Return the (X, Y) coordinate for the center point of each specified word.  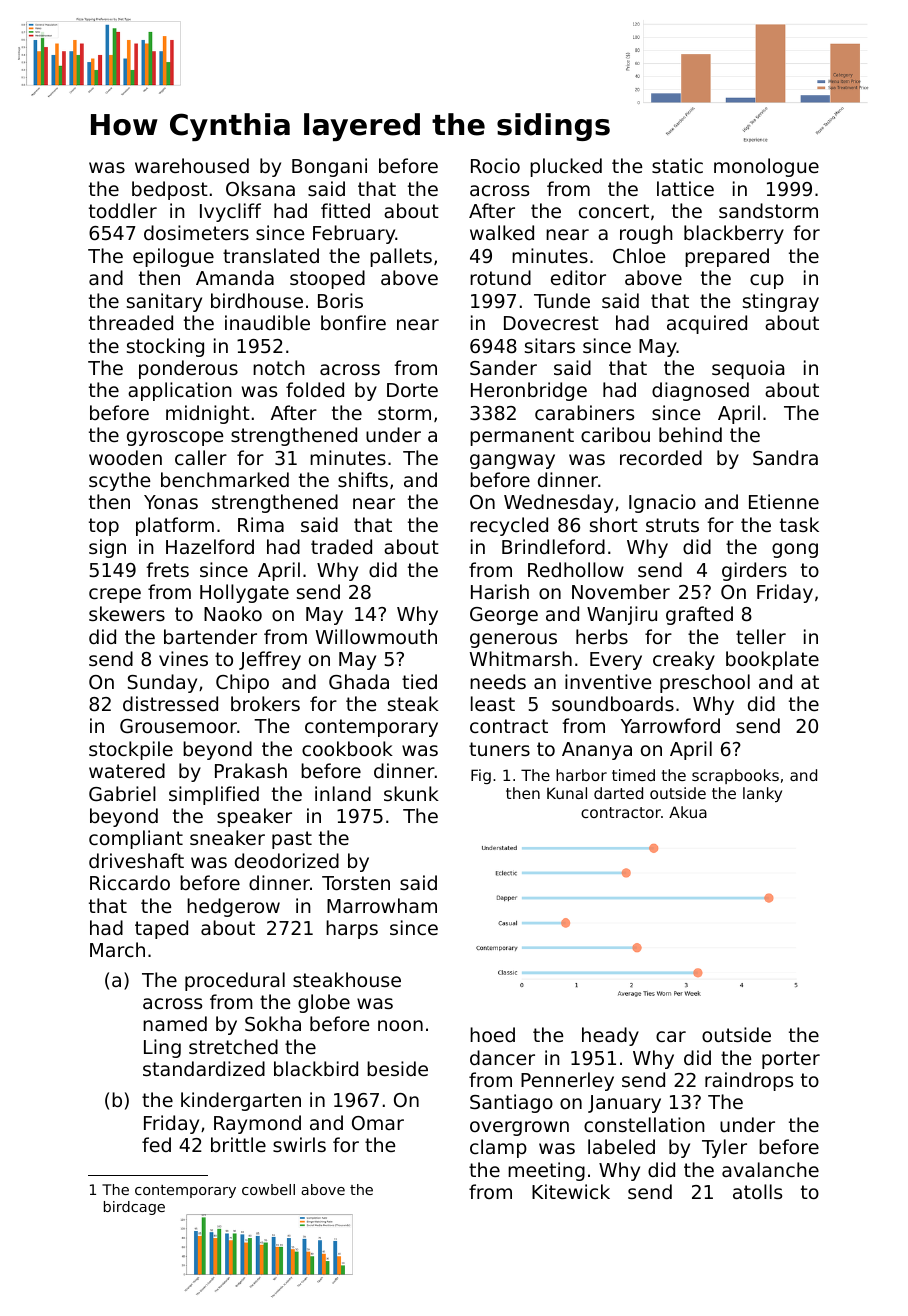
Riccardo (130, 882)
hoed (492, 1034)
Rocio (495, 165)
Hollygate (244, 593)
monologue (766, 167)
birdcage (134, 1208)
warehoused (192, 165)
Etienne (784, 501)
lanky (762, 794)
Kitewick (571, 1191)
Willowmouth (376, 636)
